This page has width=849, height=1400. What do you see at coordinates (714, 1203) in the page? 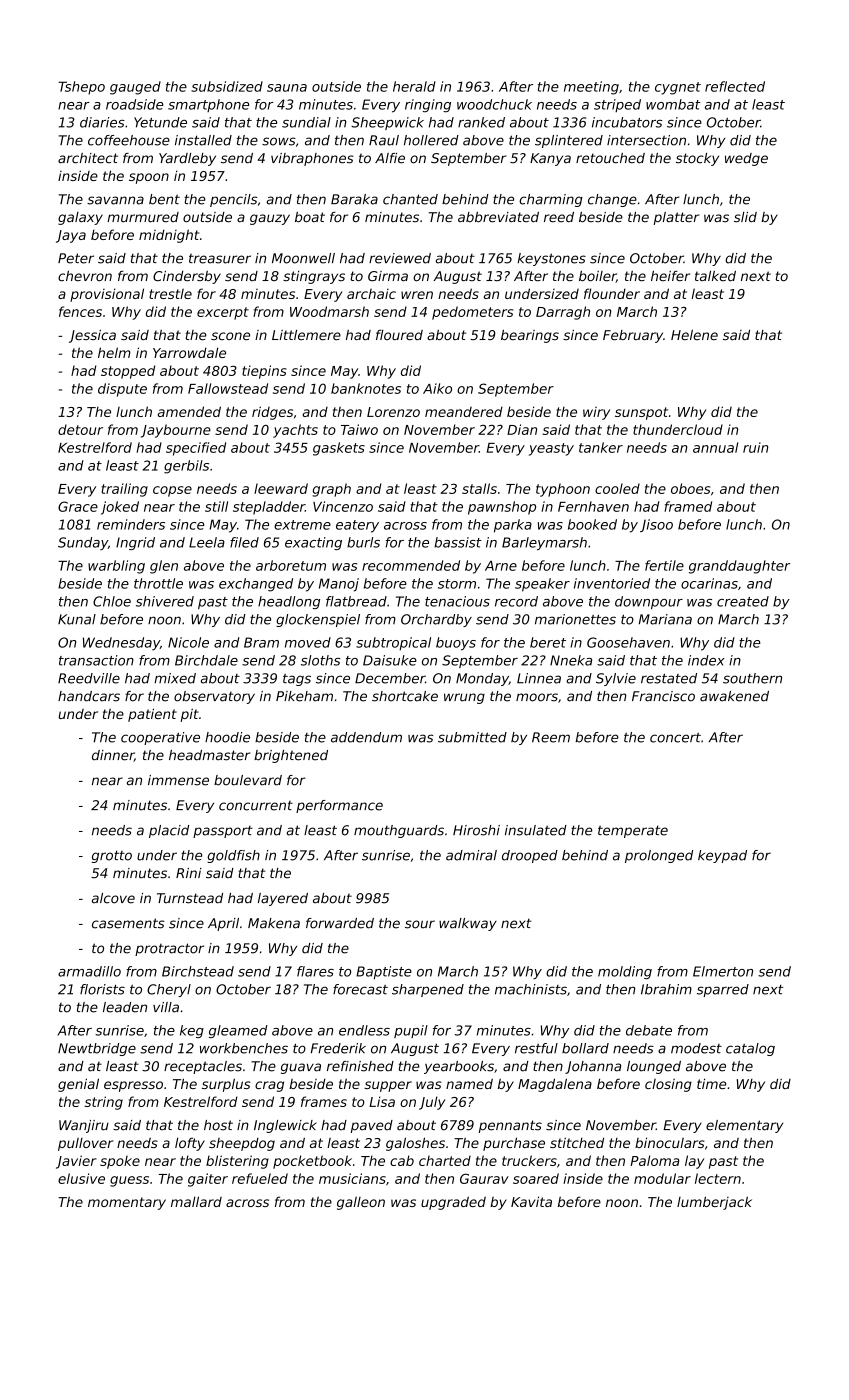
I see `lumberjack` at bounding box center [714, 1203].
